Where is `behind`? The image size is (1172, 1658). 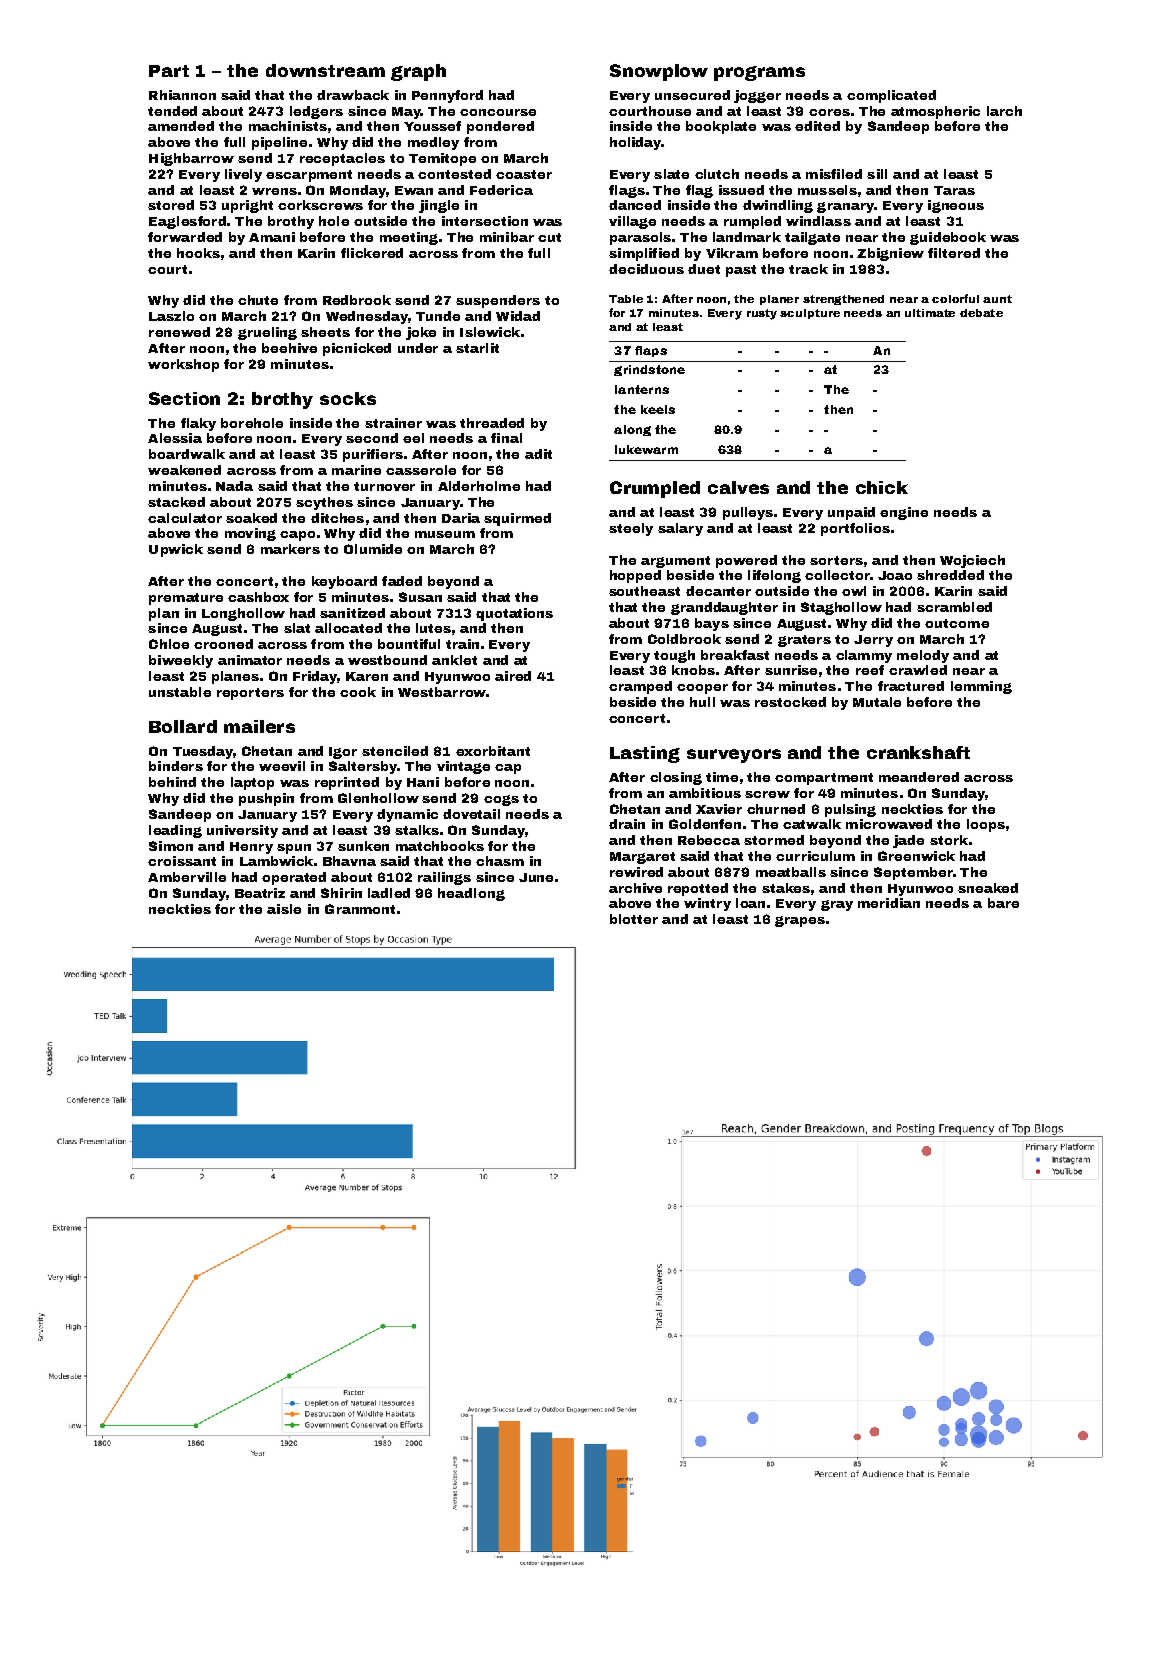
behind is located at coordinates (172, 782).
